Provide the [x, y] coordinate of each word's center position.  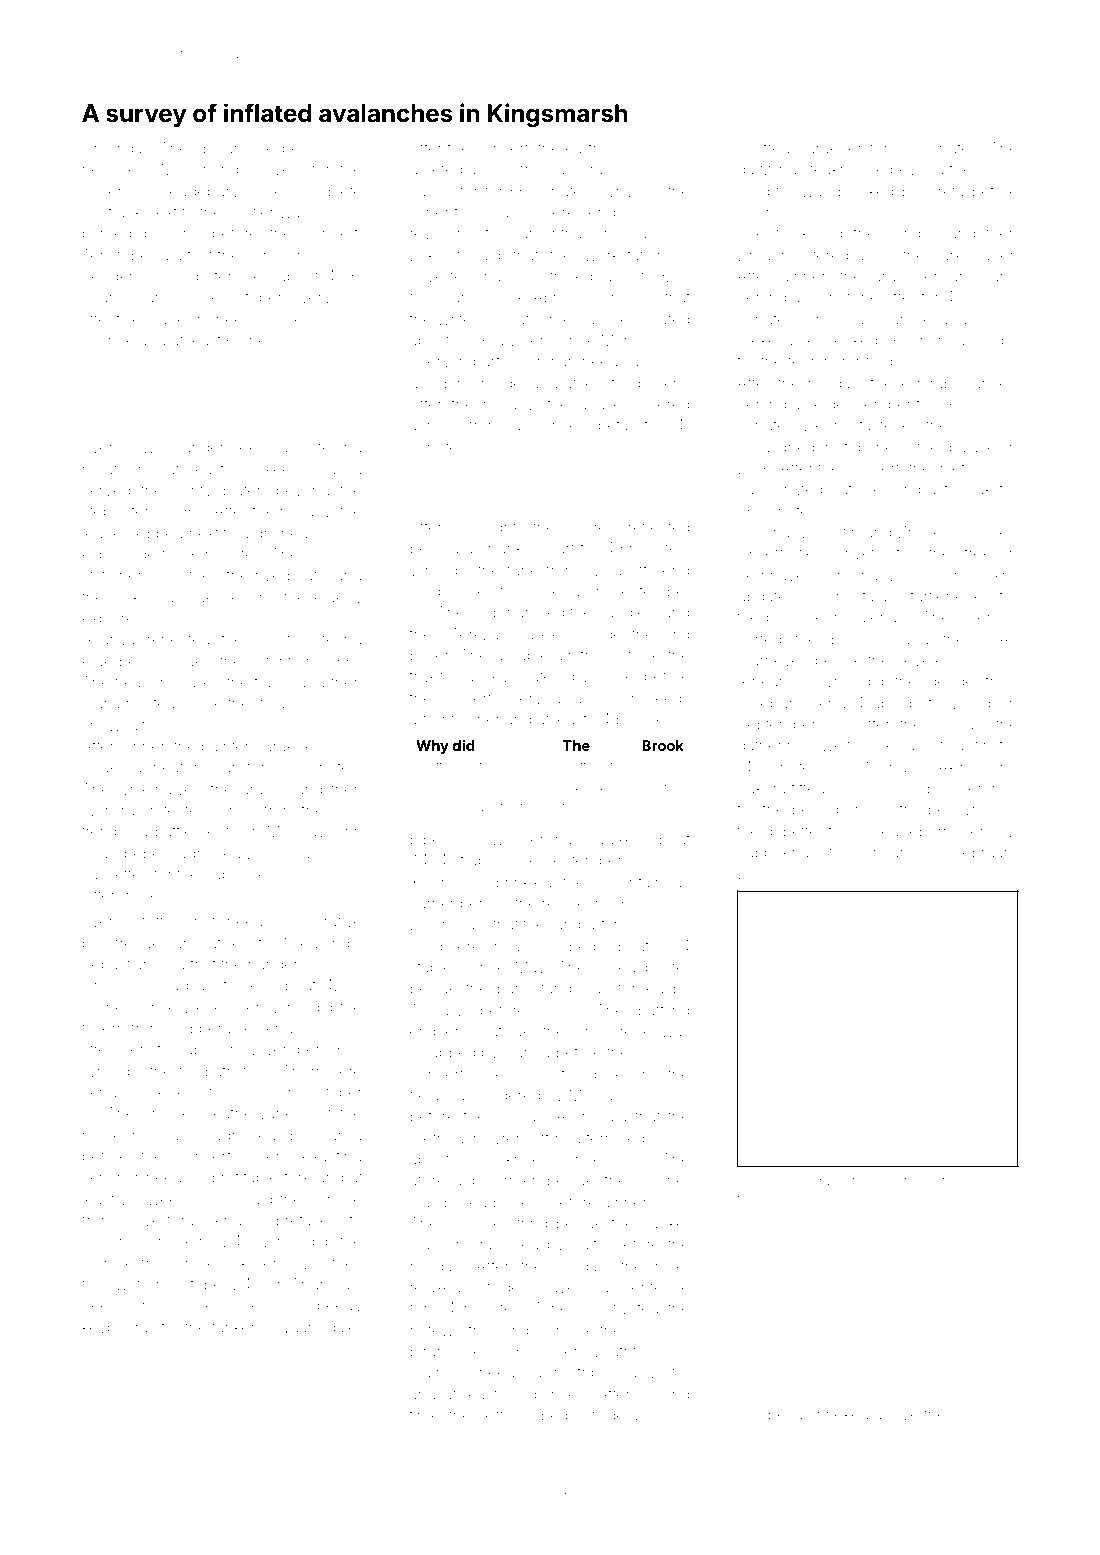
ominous [941, 340]
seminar [111, 1177]
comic [267, 255]
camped [538, 1415]
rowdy [150, 449]
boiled [465, 1202]
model [503, 383]
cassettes [115, 874]
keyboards [119, 1329]
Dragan [763, 257]
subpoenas [777, 855]
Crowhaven [506, 839]
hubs [1000, 340]
